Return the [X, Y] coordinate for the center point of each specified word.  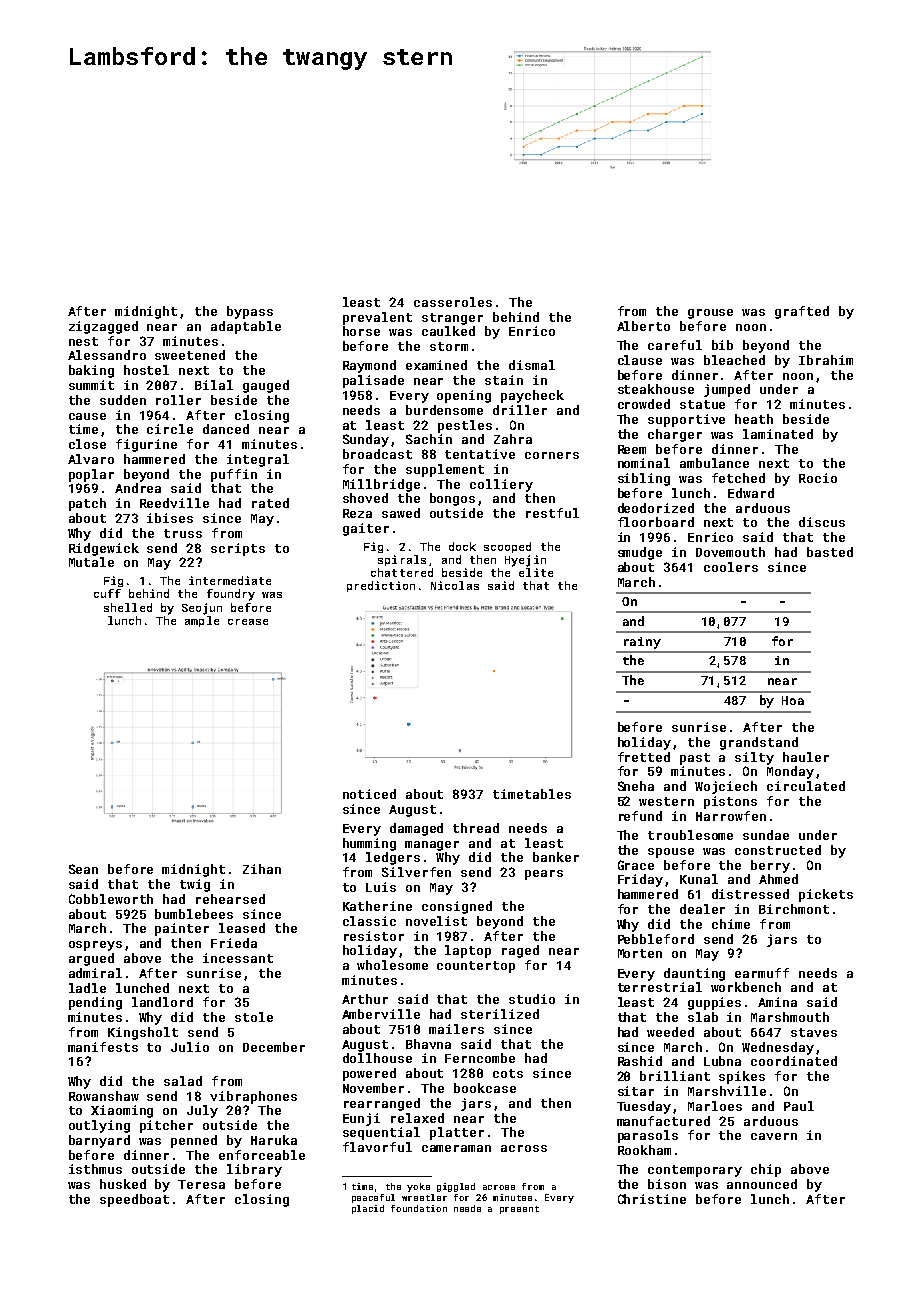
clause [640, 360]
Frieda [234, 943]
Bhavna [428, 1044]
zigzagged [103, 327]
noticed [369, 794]
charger [675, 435]
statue [702, 404]
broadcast [377, 454]
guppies [714, 1003]
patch [87, 504]
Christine [652, 1199]
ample [202, 621]
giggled [456, 1187]
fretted [644, 757]
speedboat [134, 1200]
